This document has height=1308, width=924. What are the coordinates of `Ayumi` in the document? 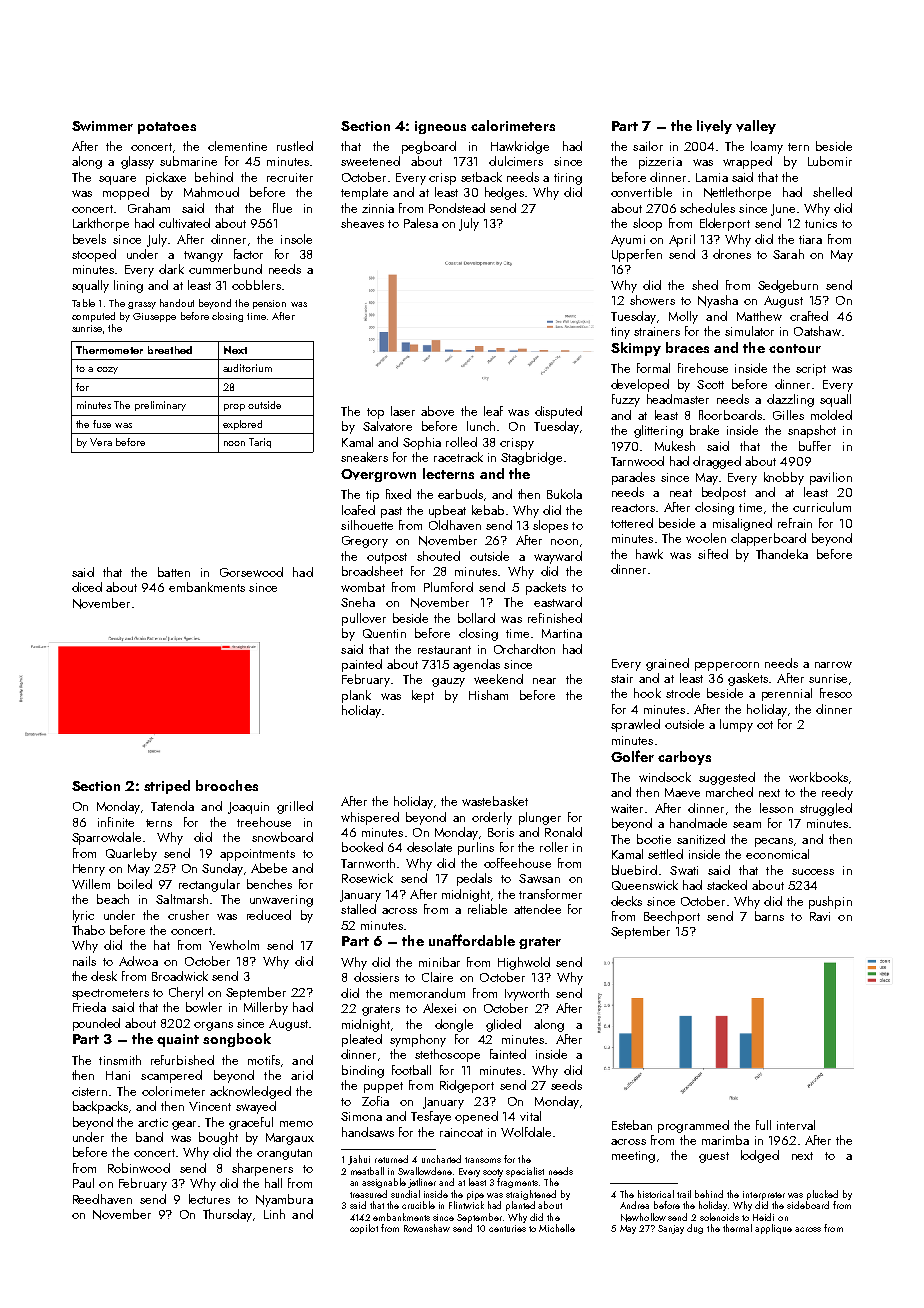 It's located at (628, 241).
